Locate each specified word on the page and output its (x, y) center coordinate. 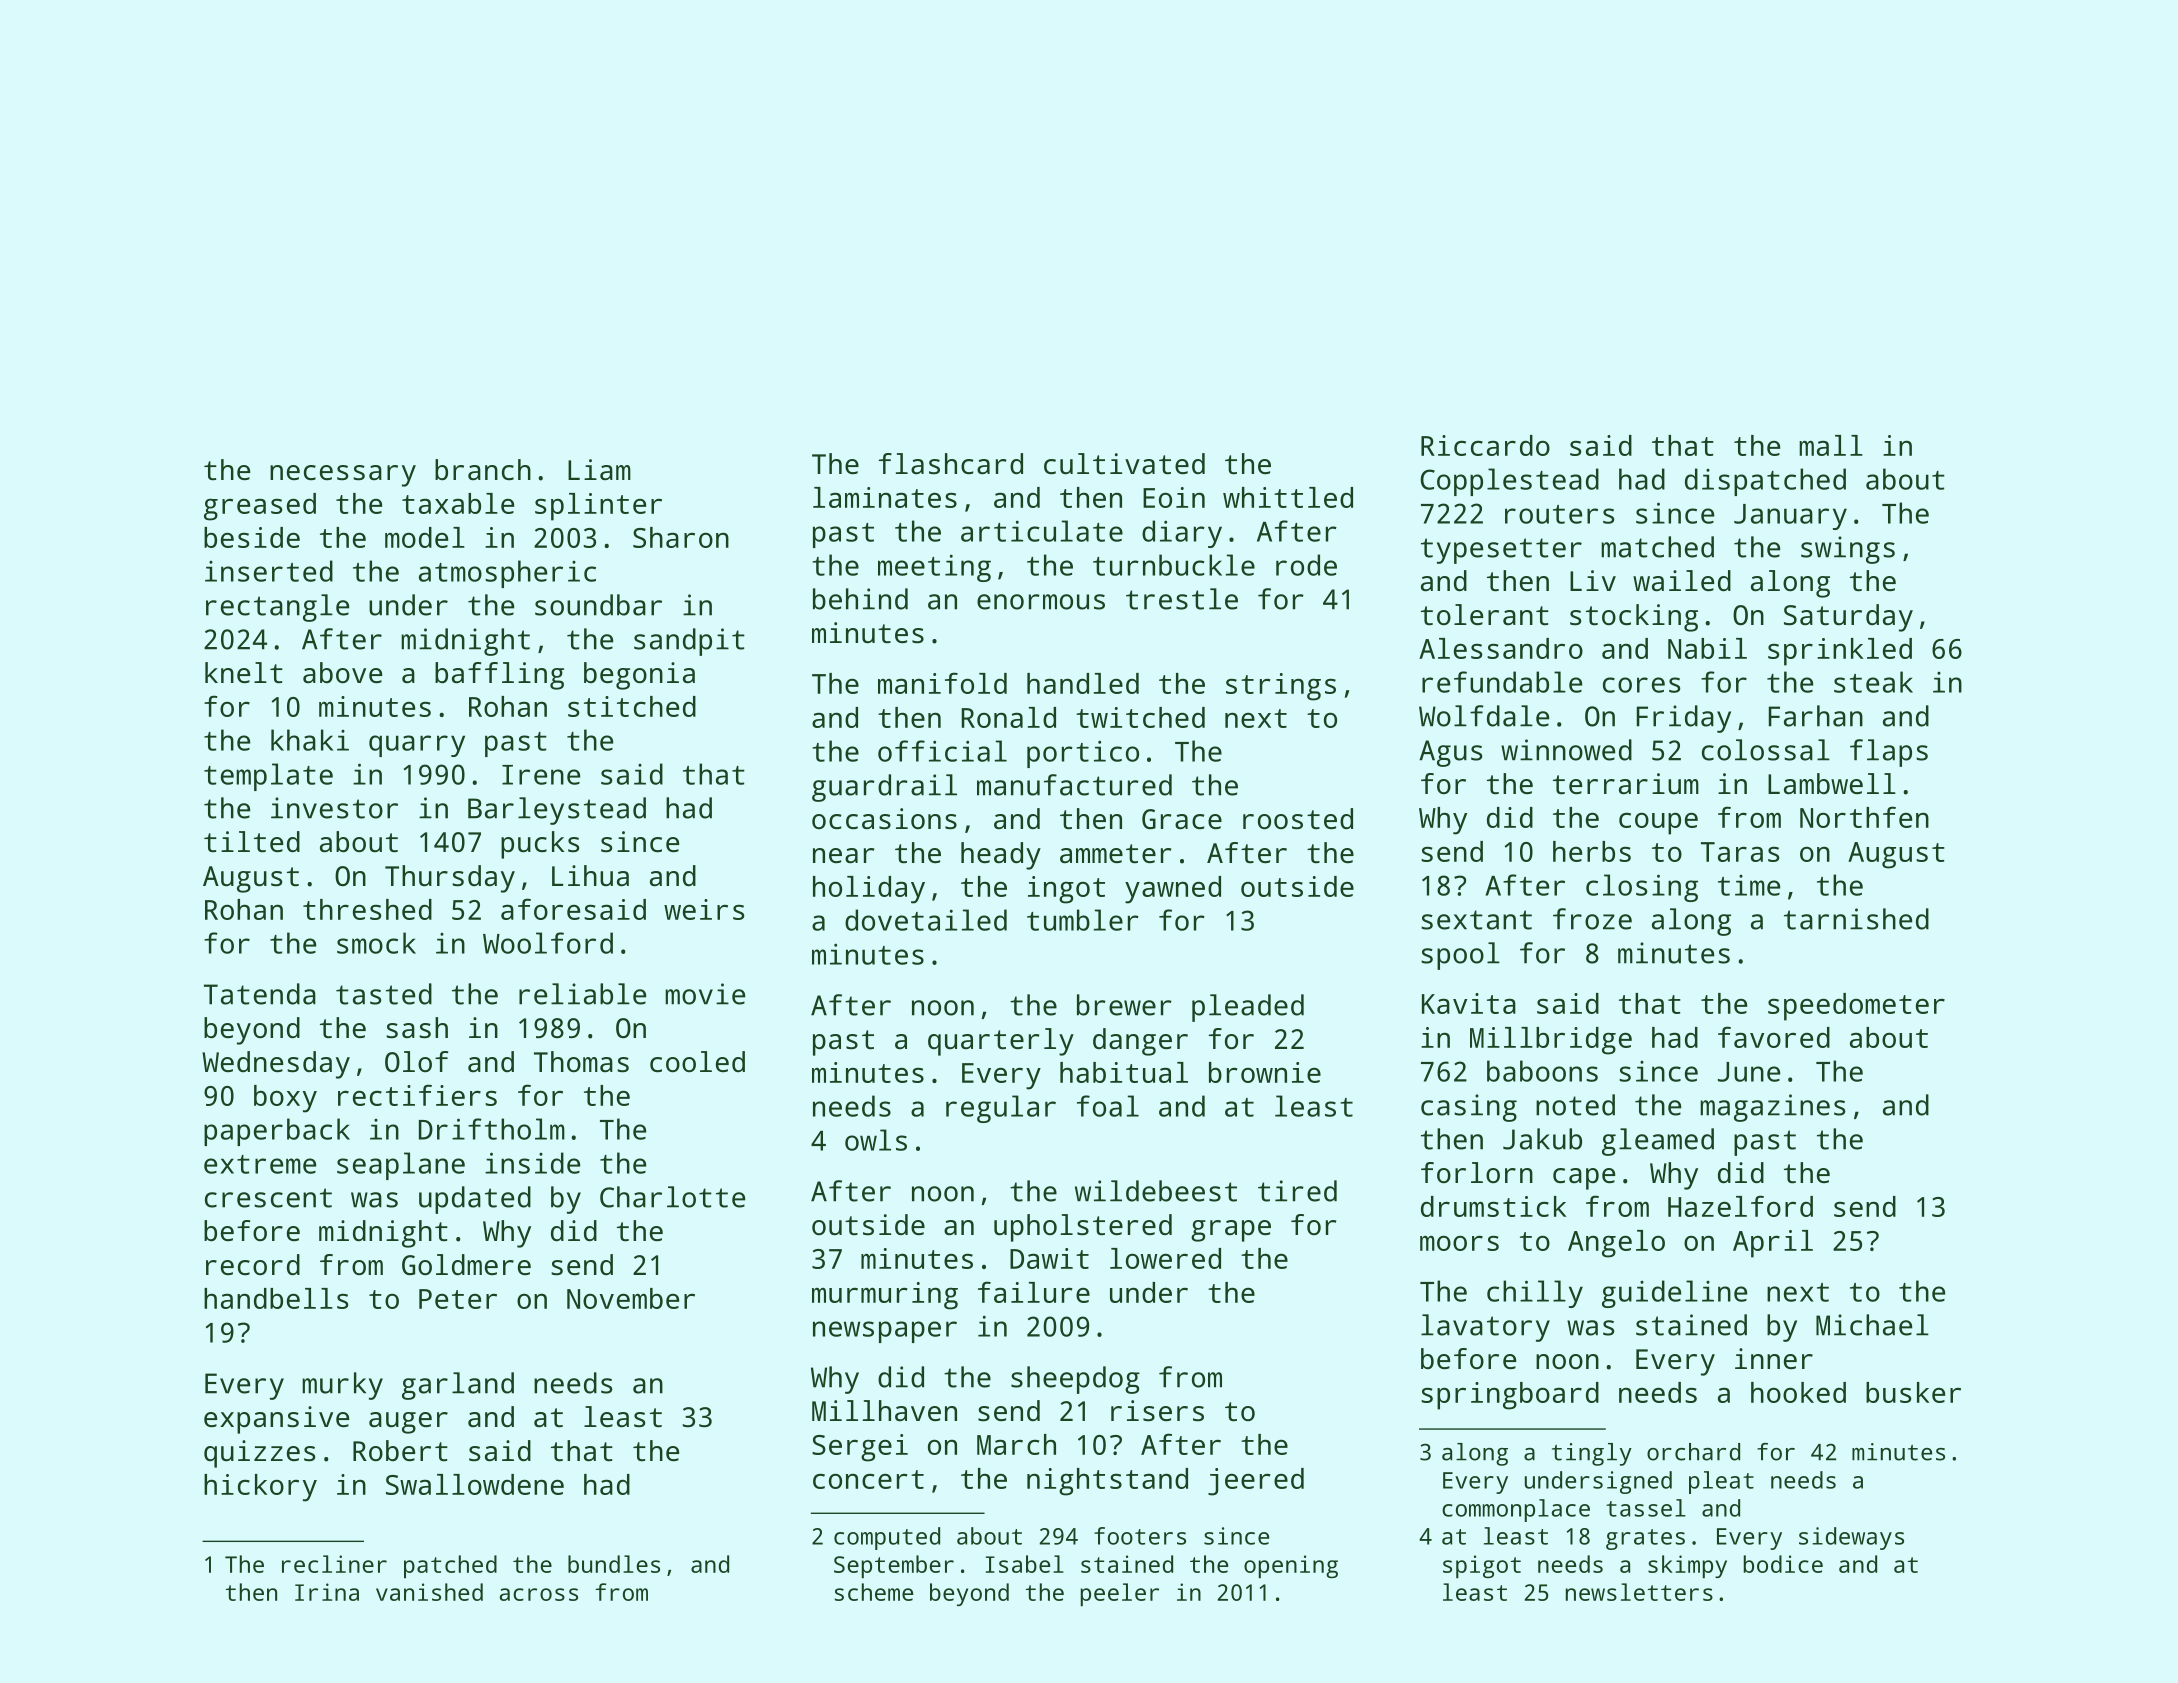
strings (1281, 687)
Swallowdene (475, 1484)
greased (260, 507)
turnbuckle (1174, 565)
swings (1848, 550)
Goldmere (466, 1264)
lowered (1165, 1258)
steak (1873, 682)
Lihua (590, 875)
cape (1584, 1179)
